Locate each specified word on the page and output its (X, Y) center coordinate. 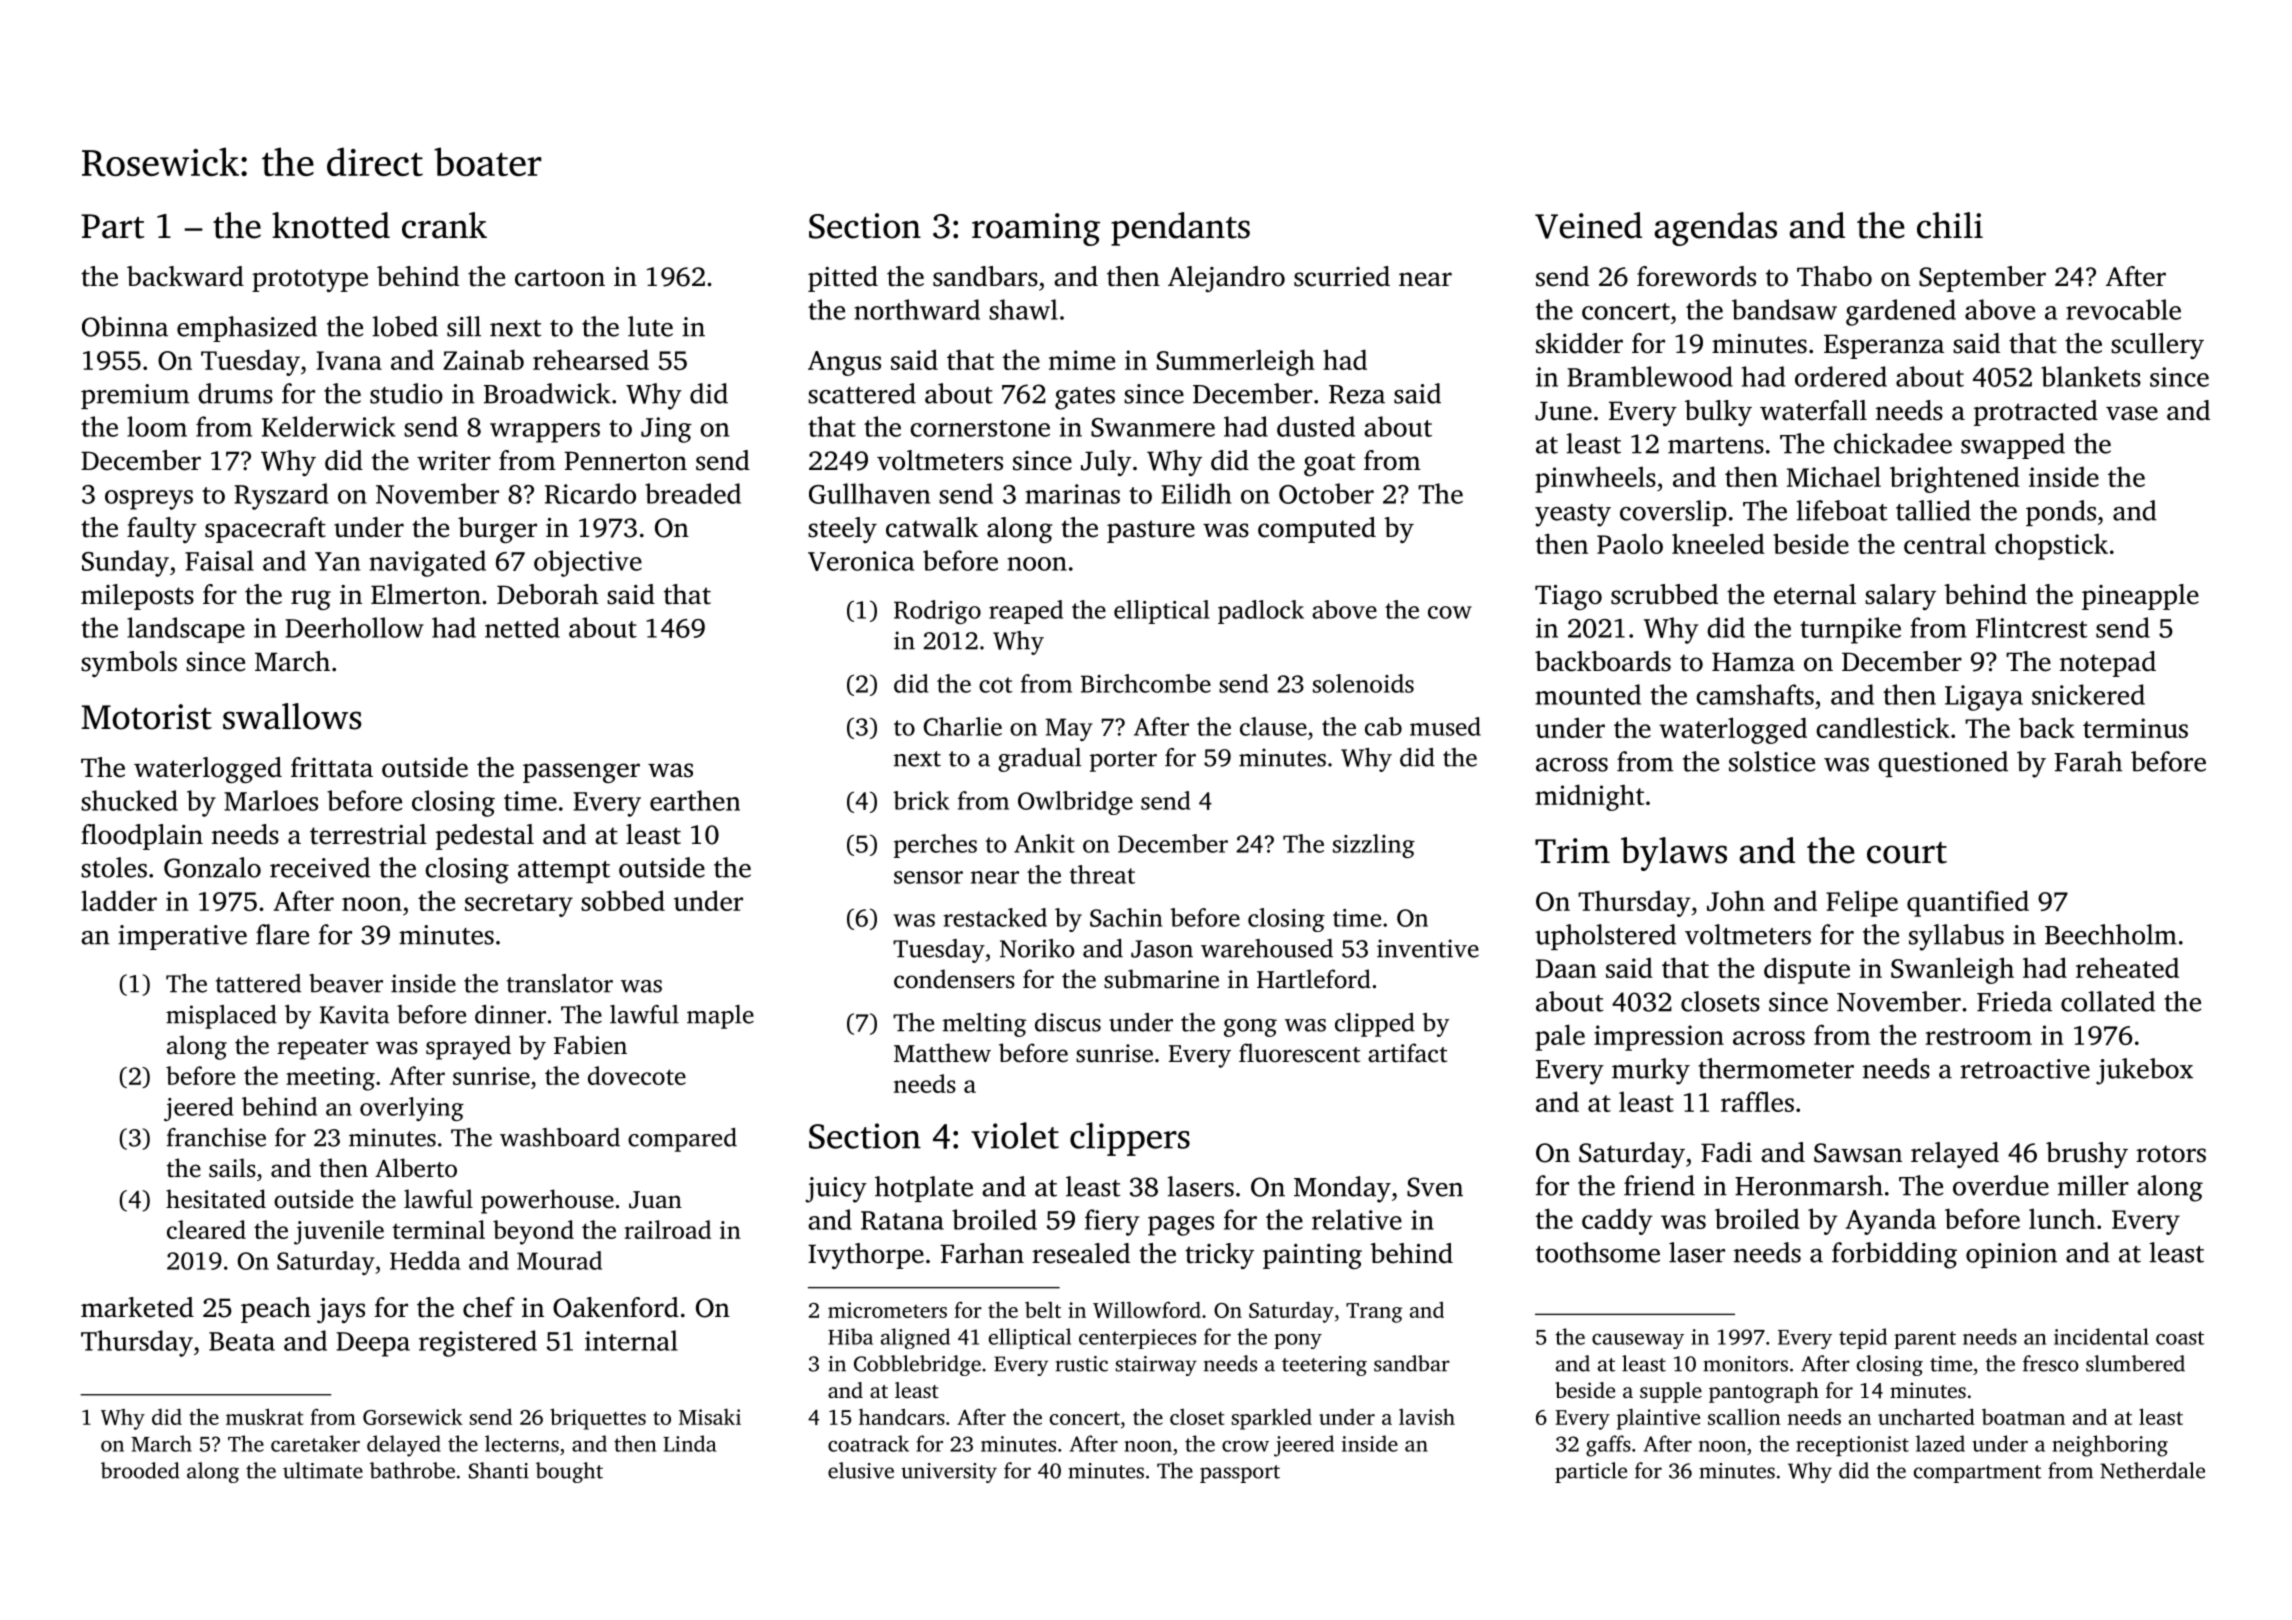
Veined (1588, 225)
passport (1240, 1474)
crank (444, 225)
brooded (140, 1470)
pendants (1180, 229)
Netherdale (2152, 1470)
